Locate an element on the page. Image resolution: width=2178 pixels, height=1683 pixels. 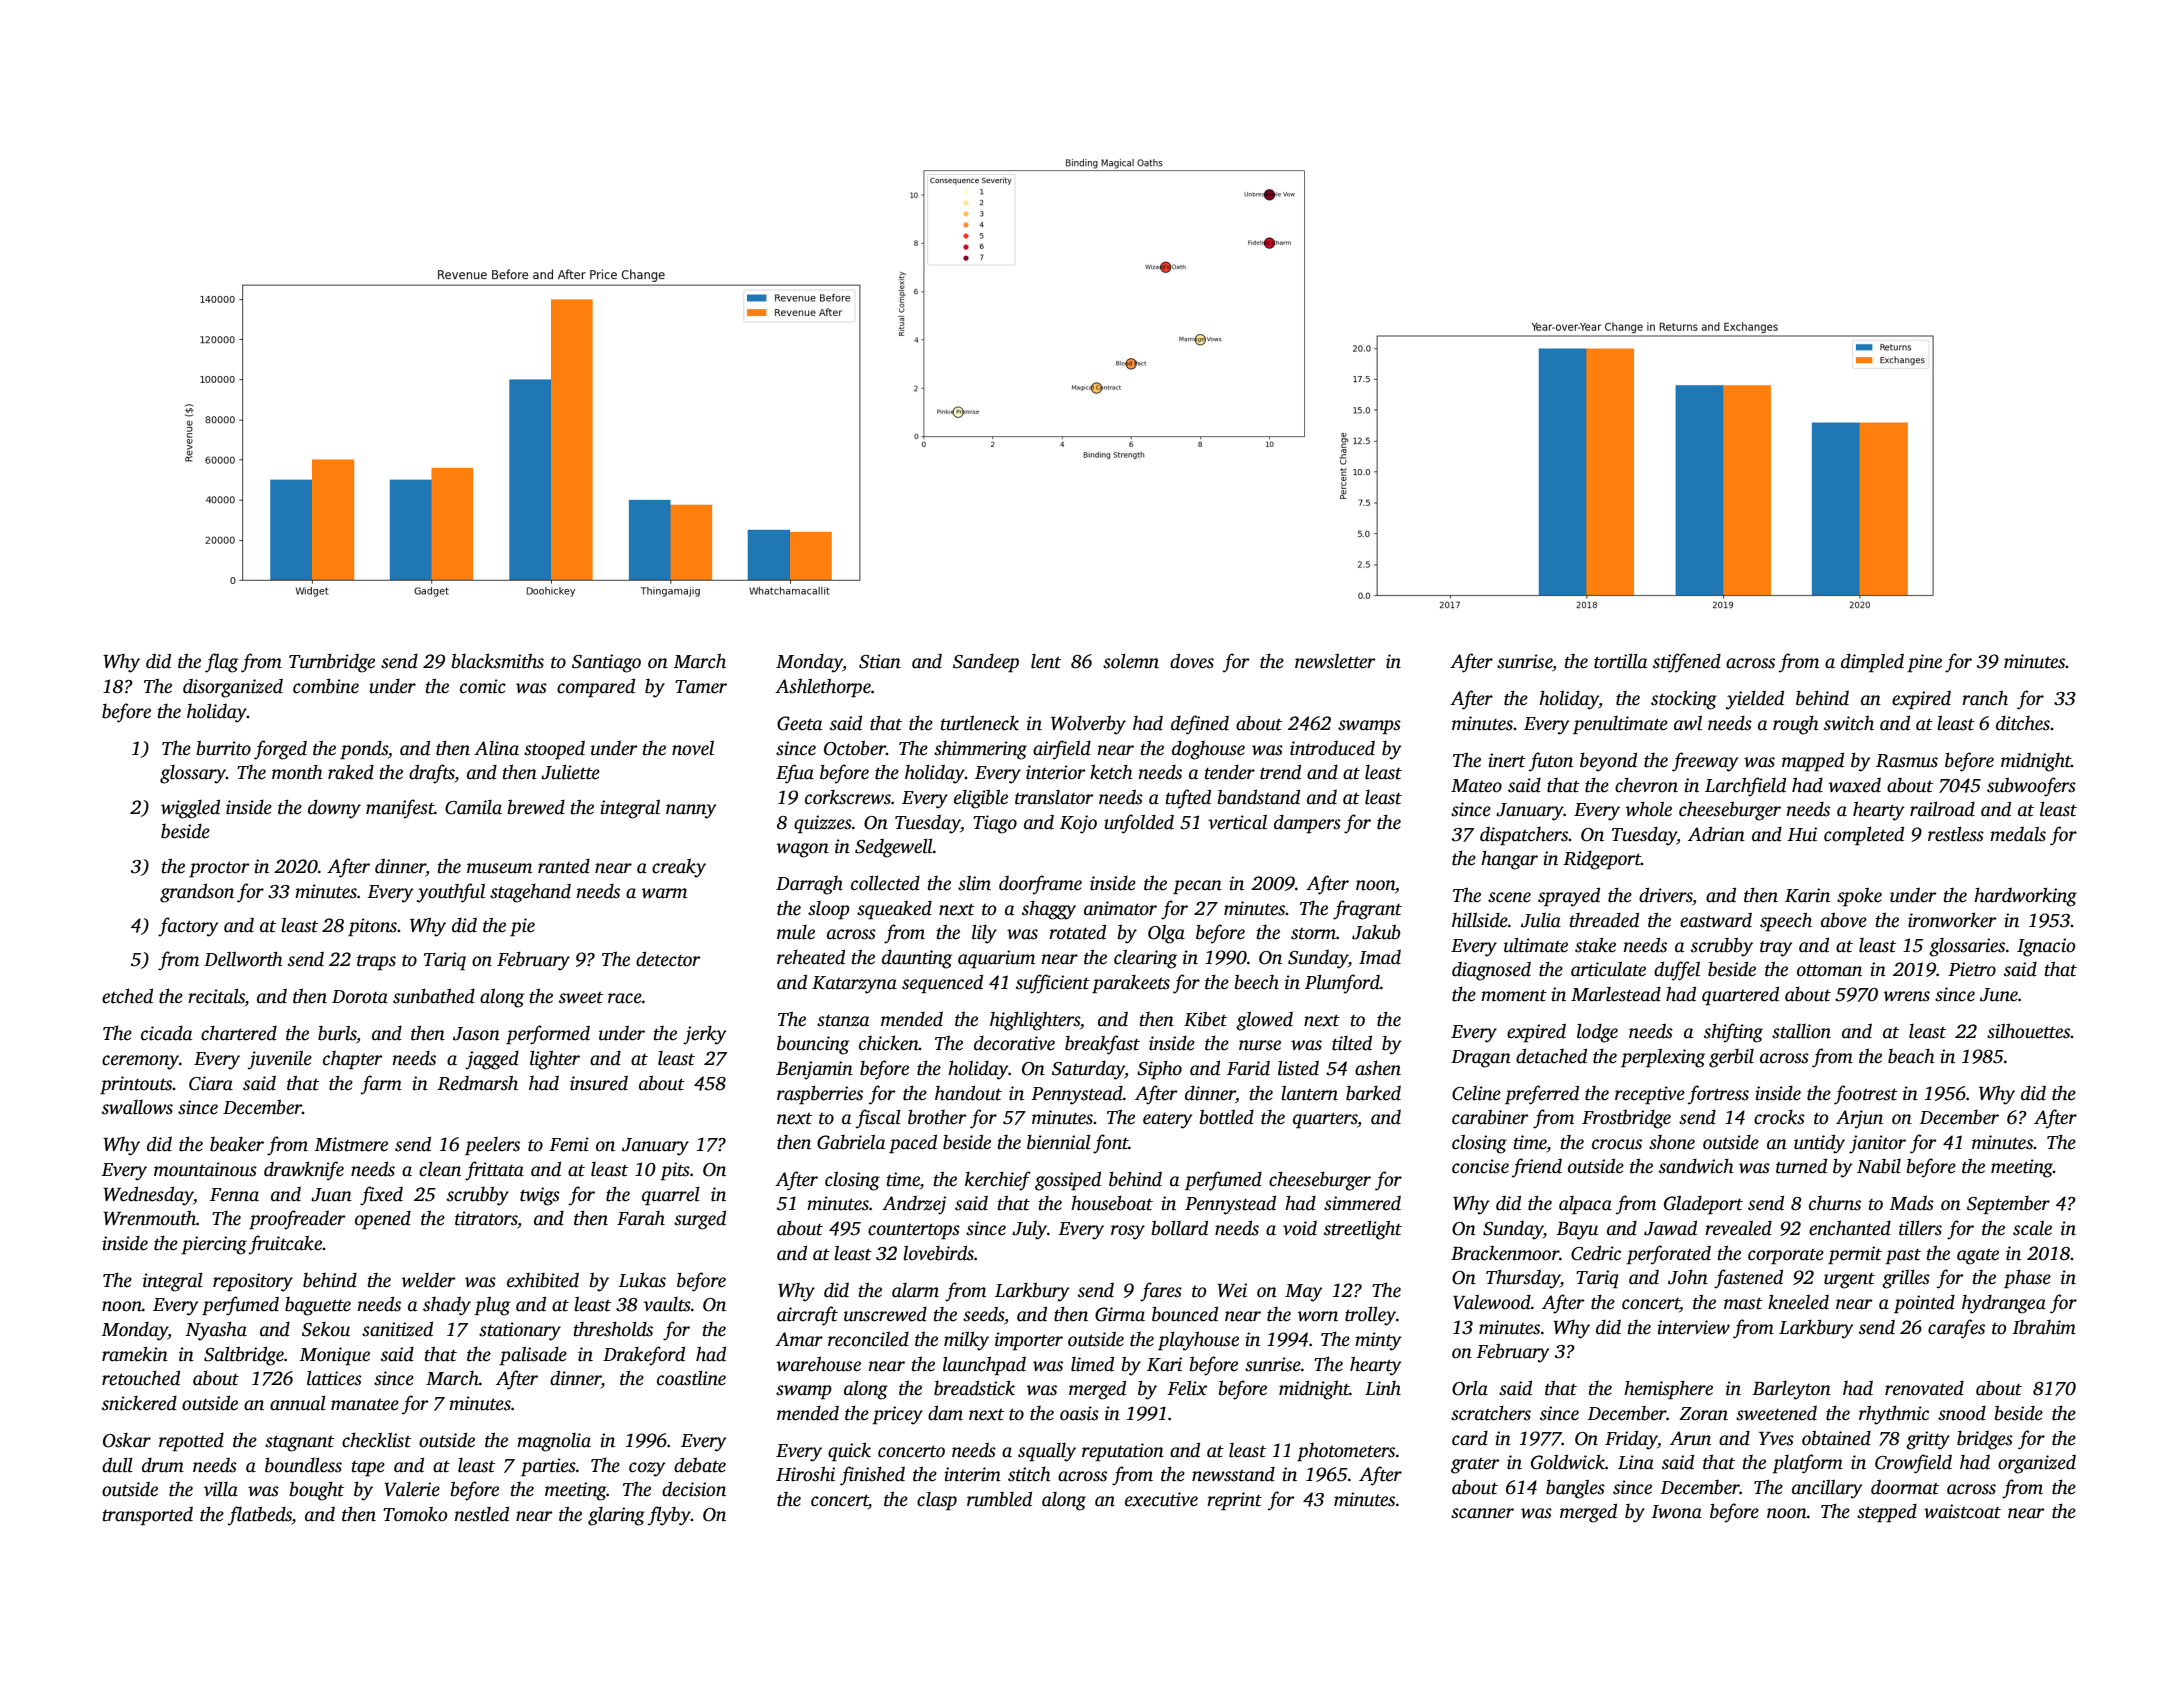
museum is located at coordinates (499, 868).
